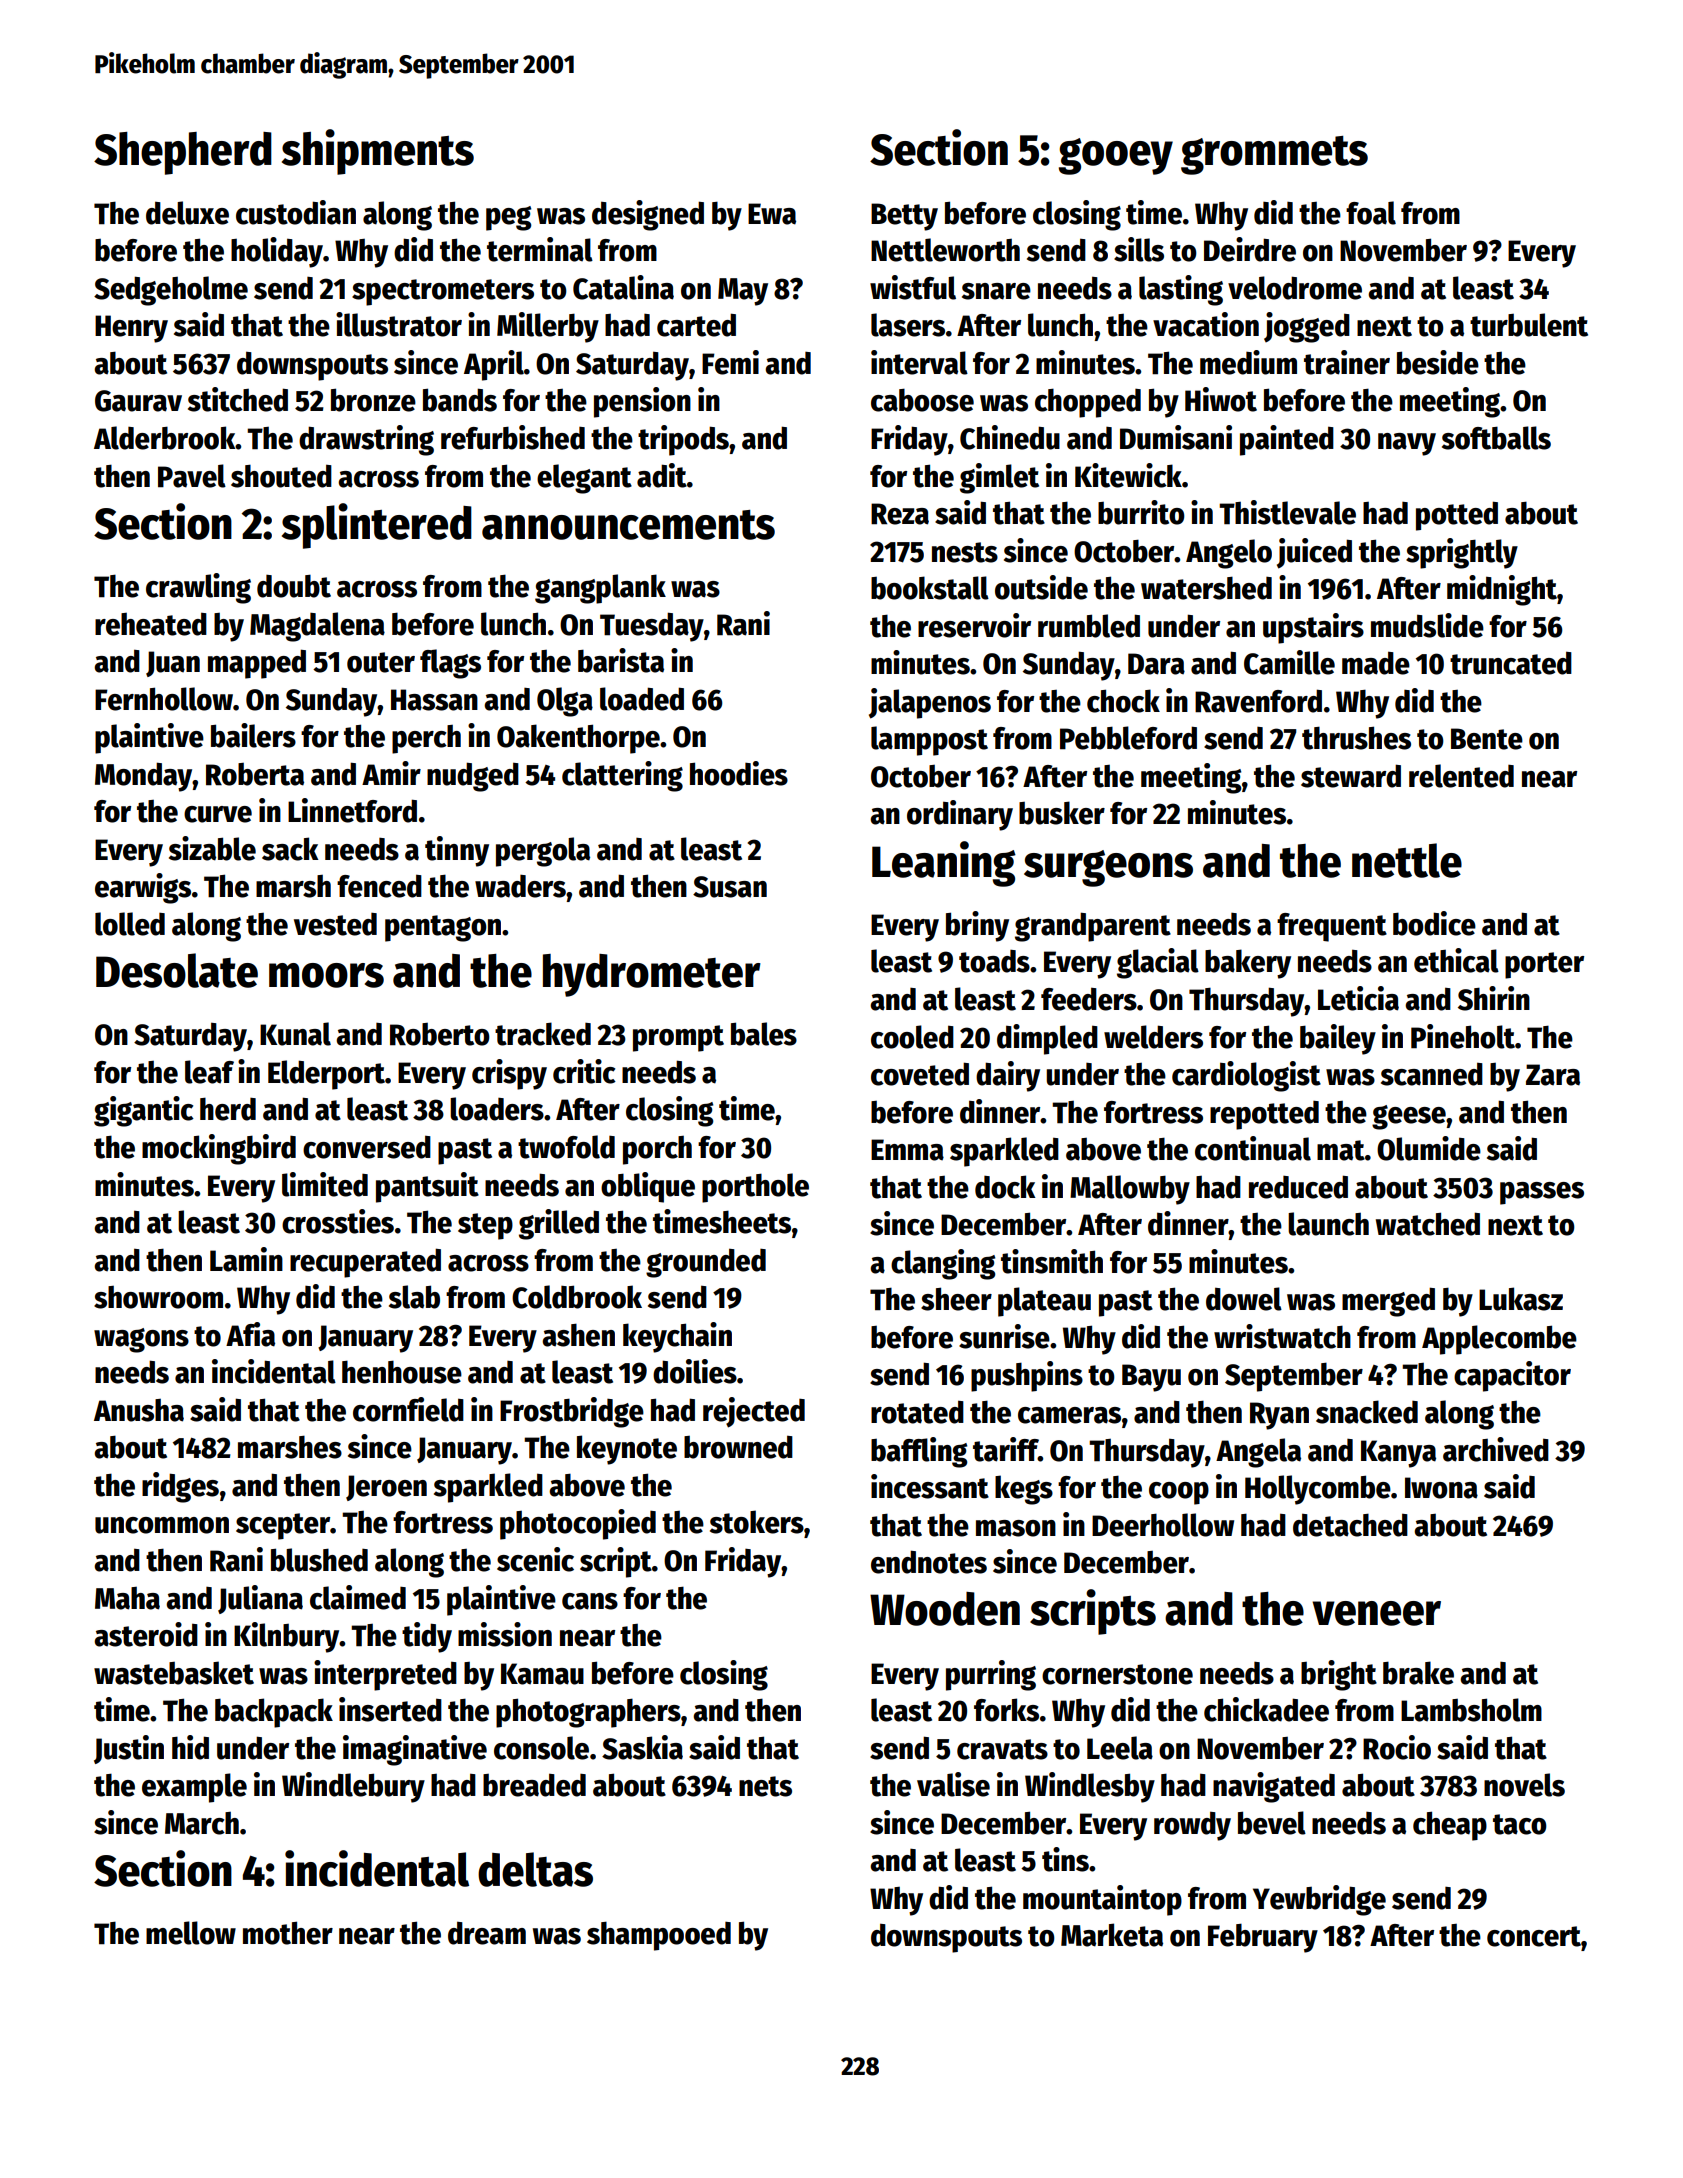 The width and height of the image is (1683, 2178). I want to click on claimed, so click(358, 1597).
